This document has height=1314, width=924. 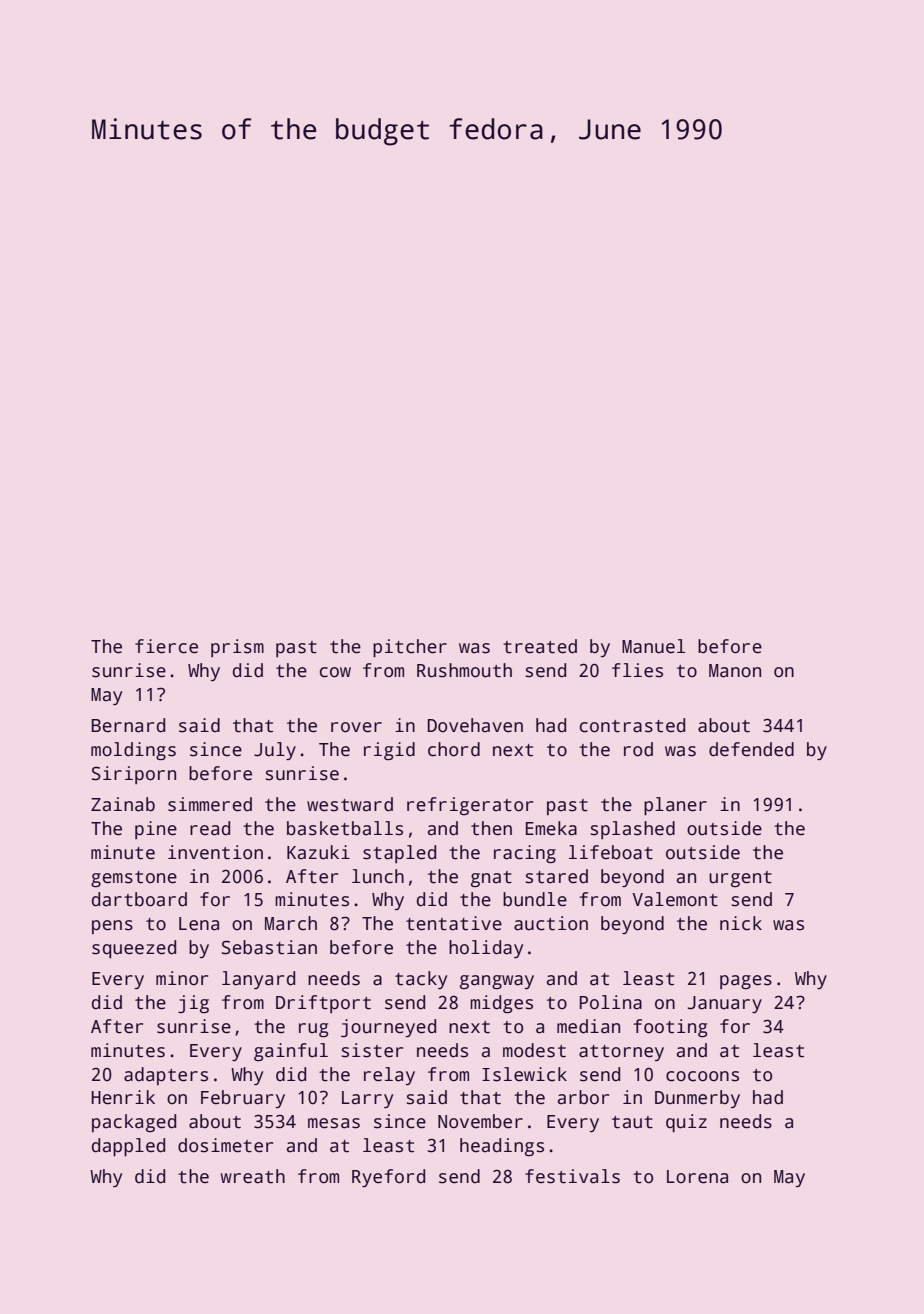 What do you see at coordinates (741, 923) in the document?
I see `nick` at bounding box center [741, 923].
